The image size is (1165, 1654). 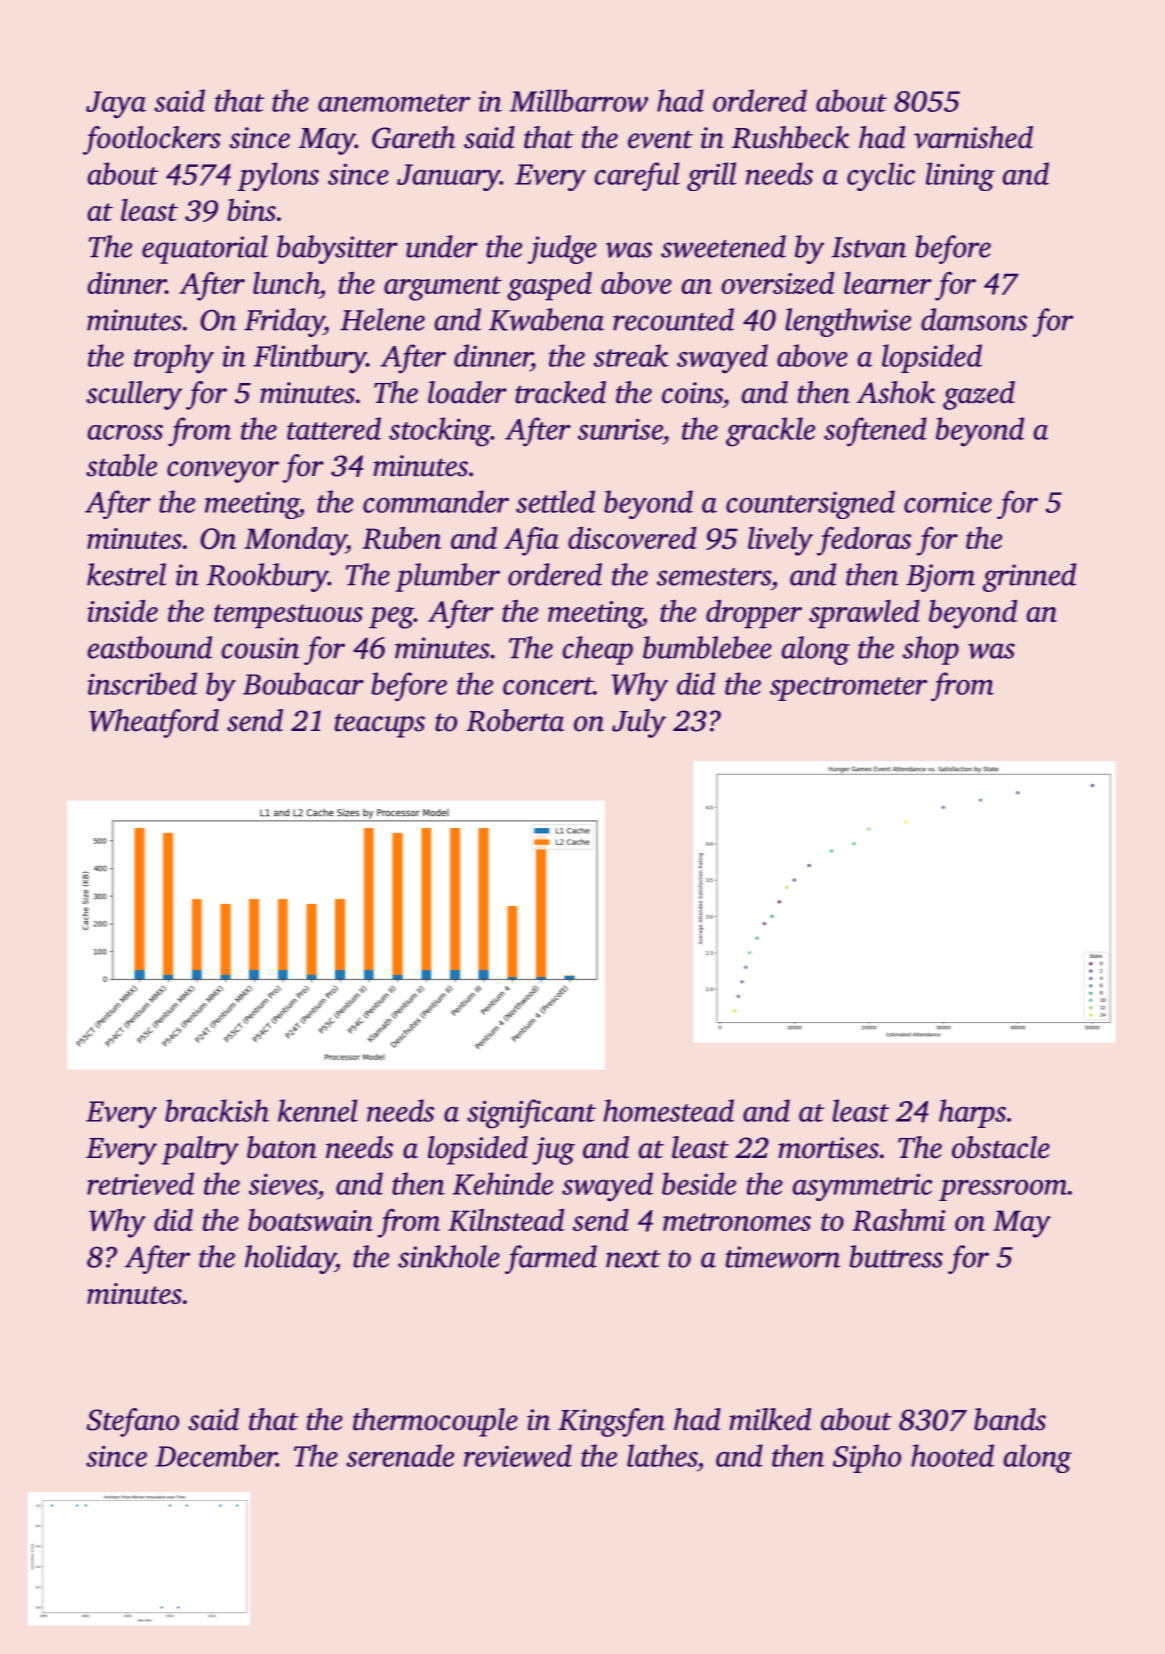 What do you see at coordinates (380, 725) in the screenshot?
I see `teacups` at bounding box center [380, 725].
